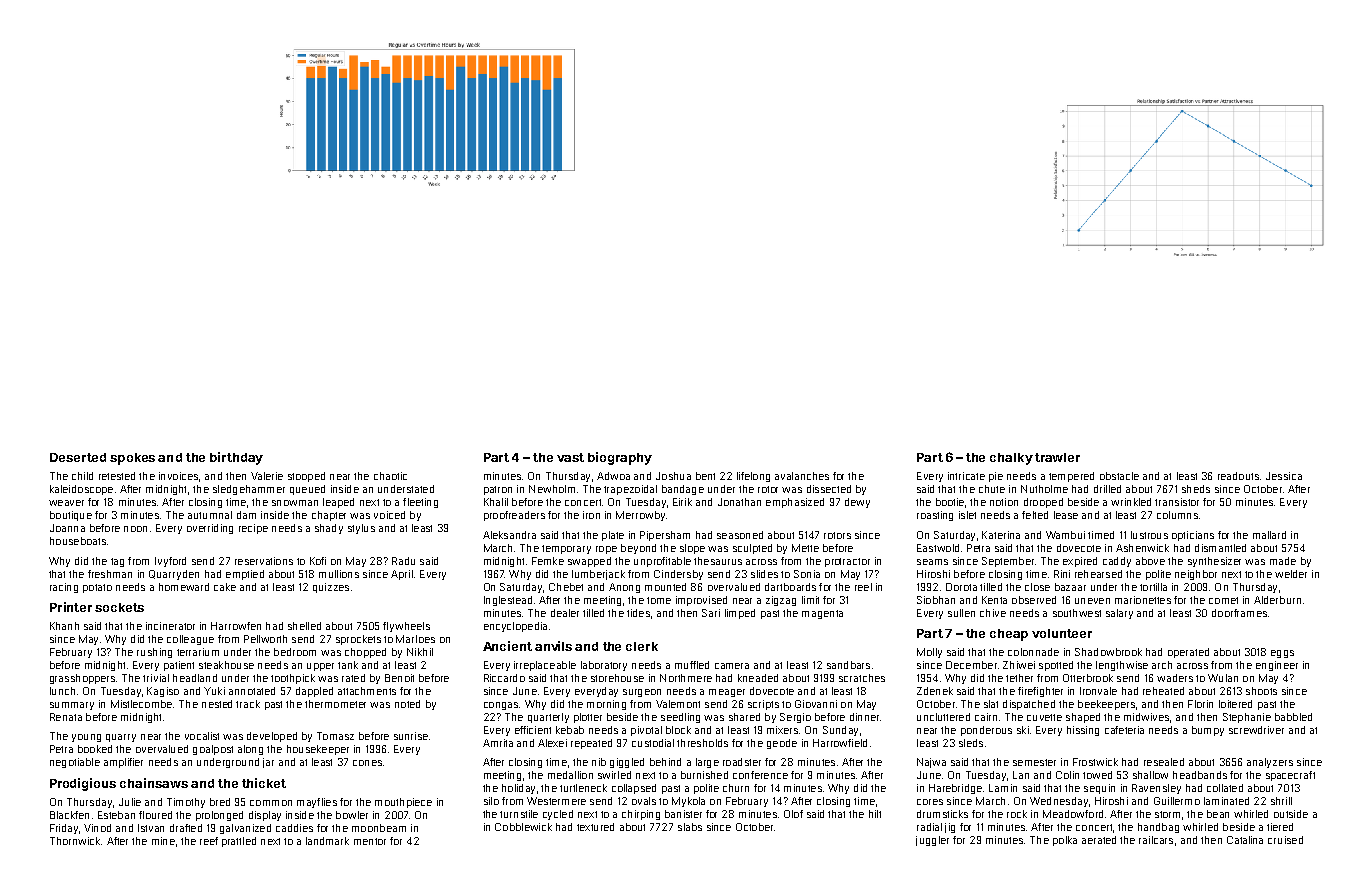 This screenshot has height=887, width=1372. What do you see at coordinates (1277, 666) in the screenshot?
I see `engineer` at bounding box center [1277, 666].
